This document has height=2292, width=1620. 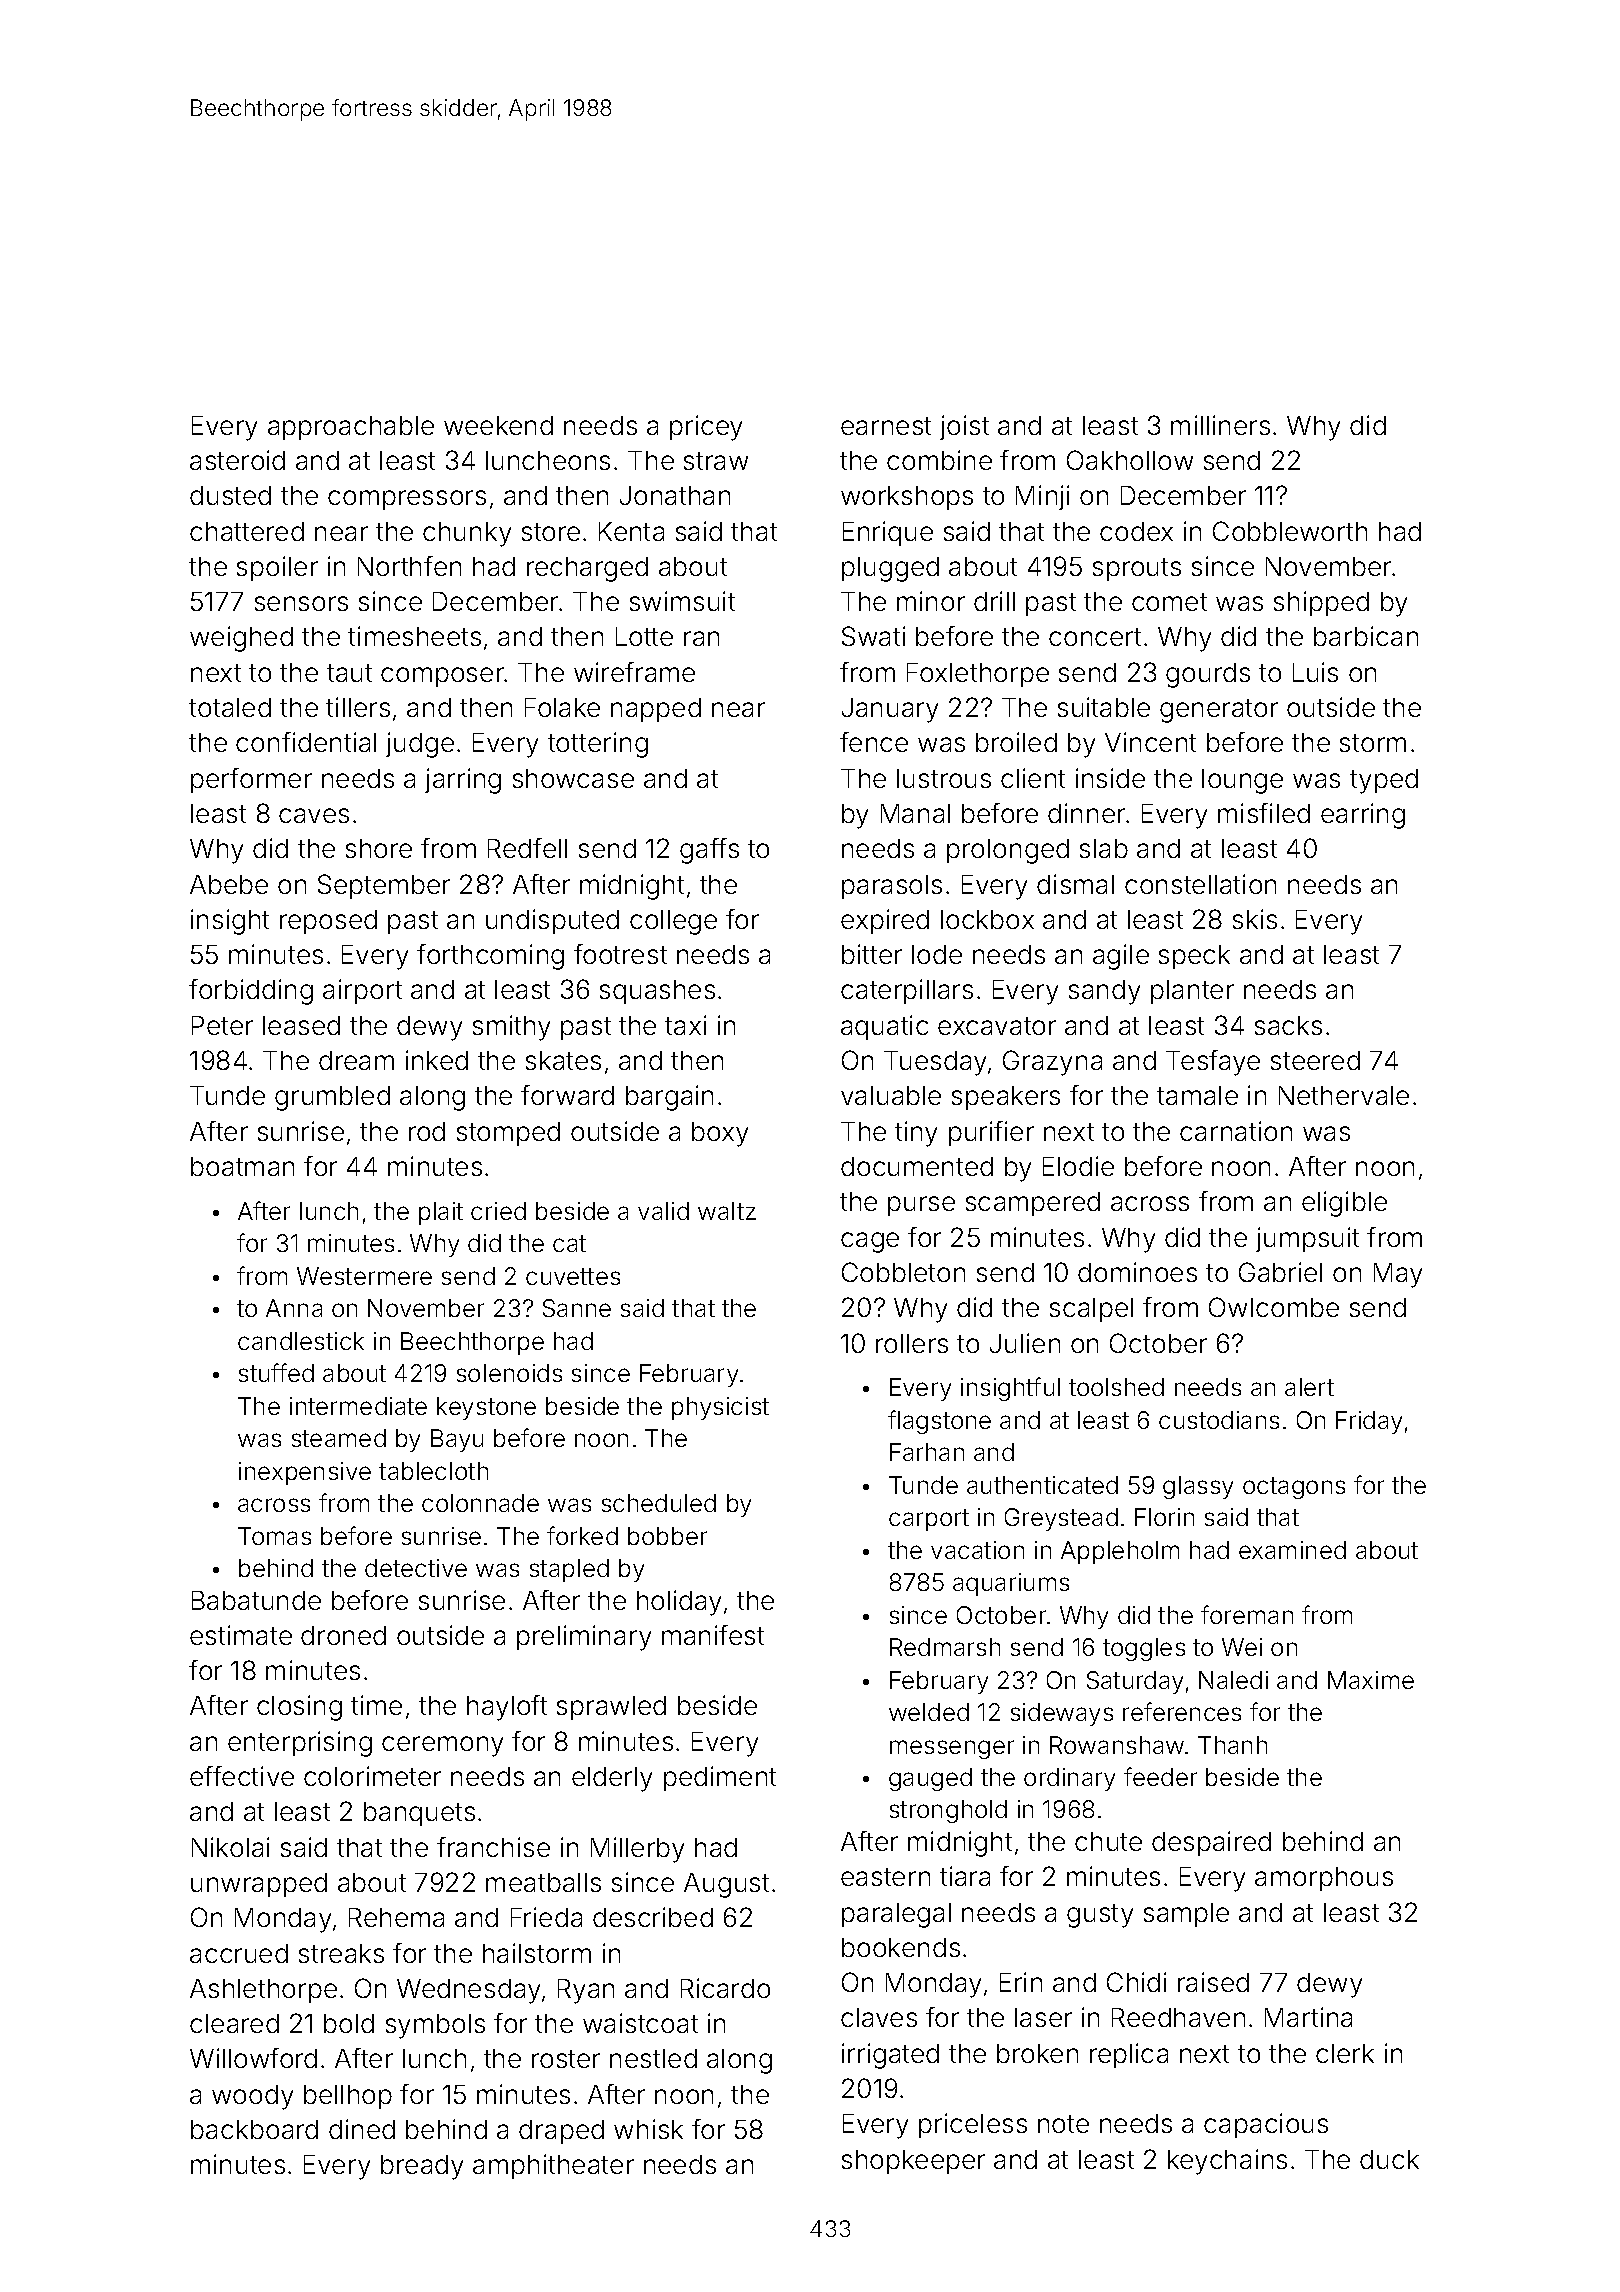 I want to click on documented, so click(x=917, y=1166).
